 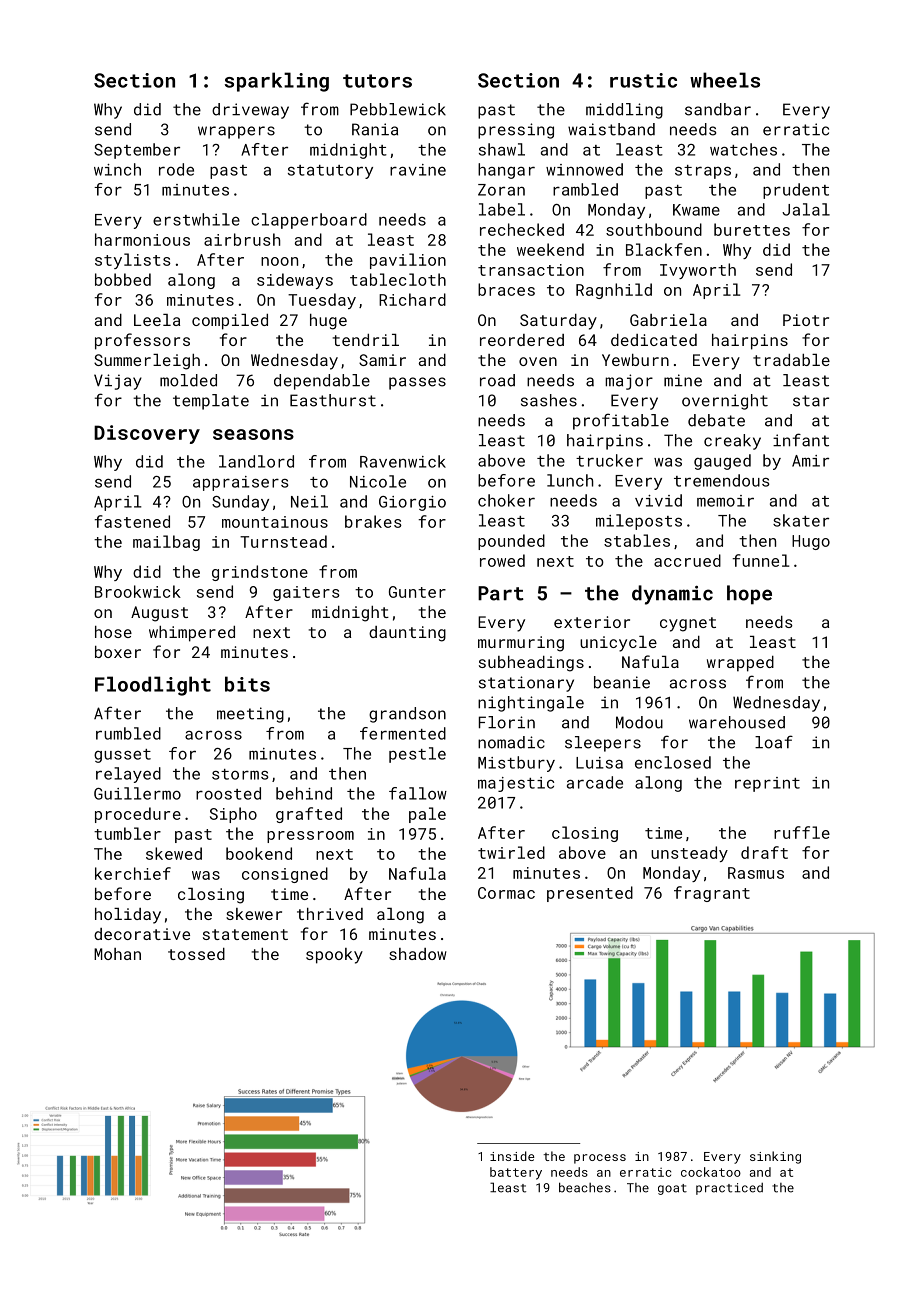 I want to click on Mohan, so click(x=117, y=954).
